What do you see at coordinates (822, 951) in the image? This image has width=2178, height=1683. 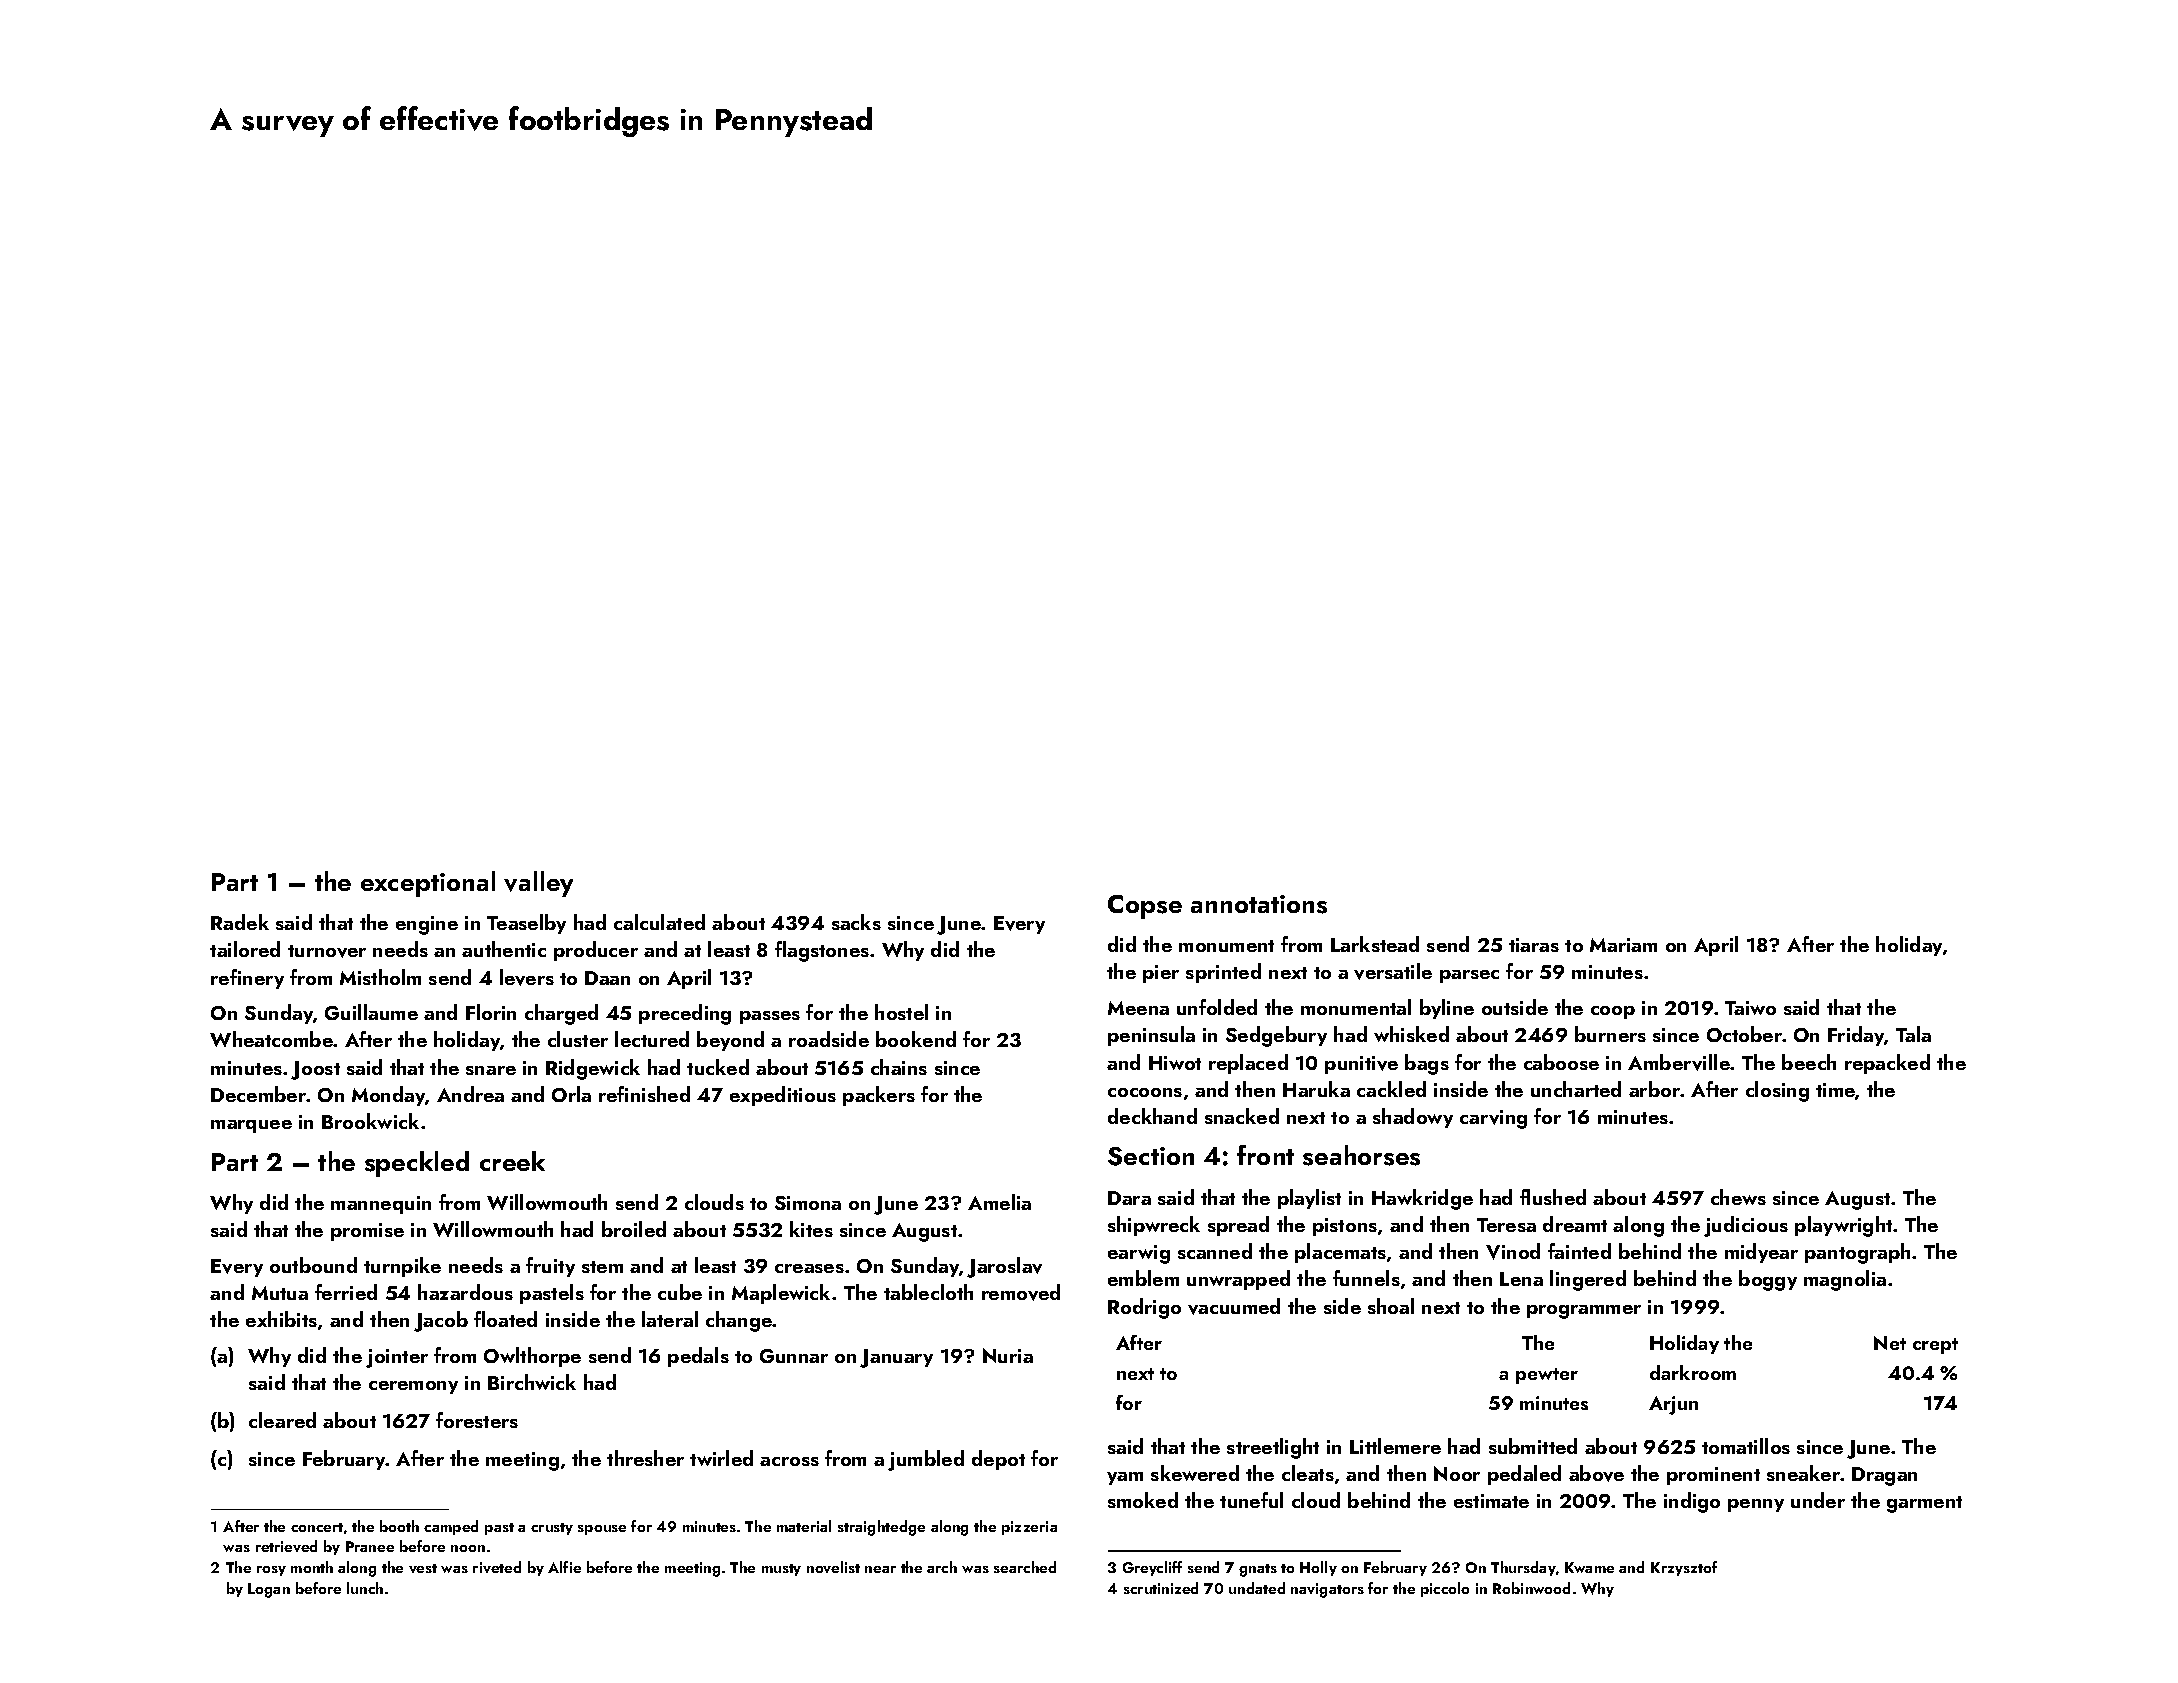 I see `flagstones` at bounding box center [822, 951].
